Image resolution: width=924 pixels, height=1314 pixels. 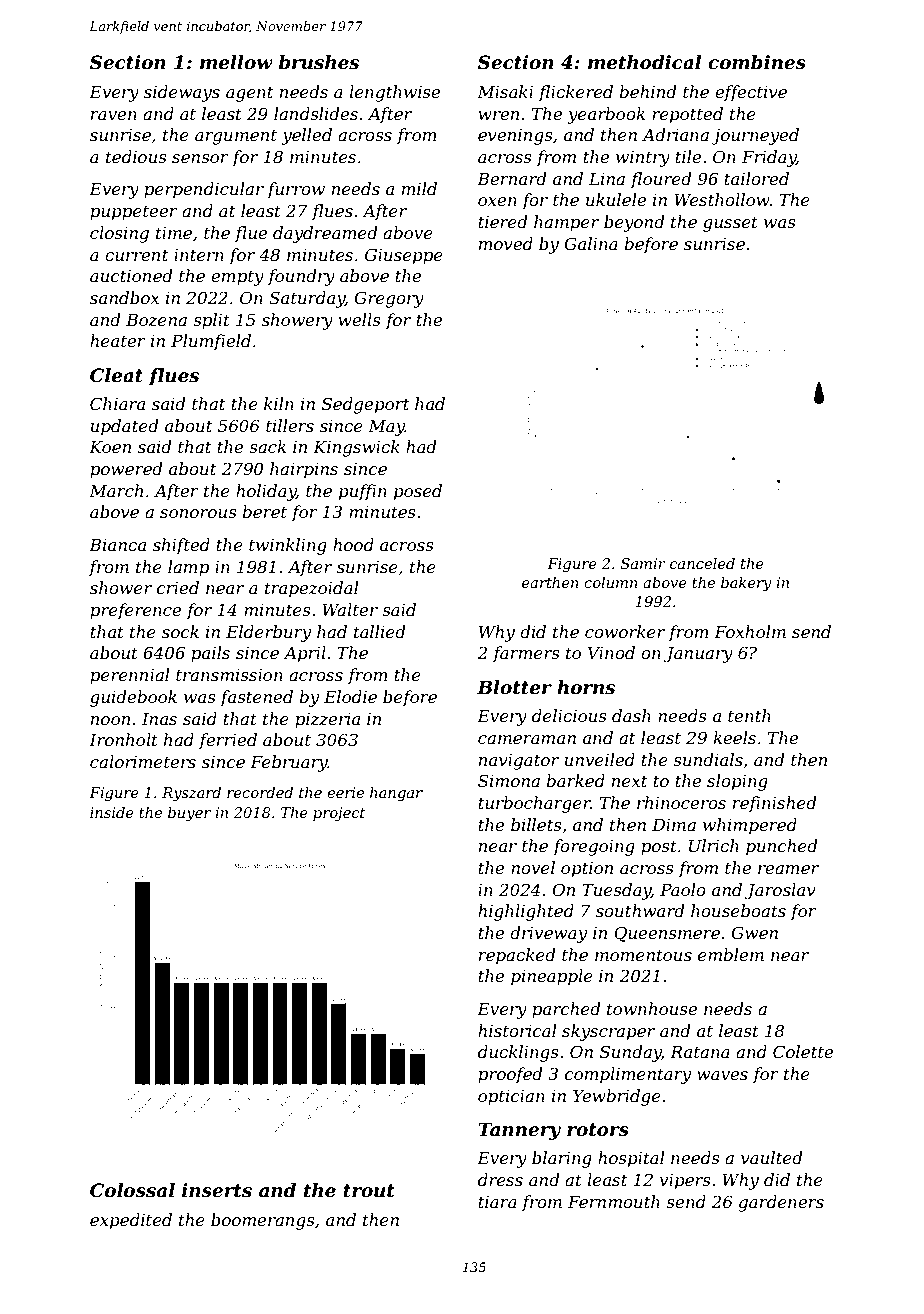 What do you see at coordinates (188, 568) in the image?
I see `lamp` at bounding box center [188, 568].
